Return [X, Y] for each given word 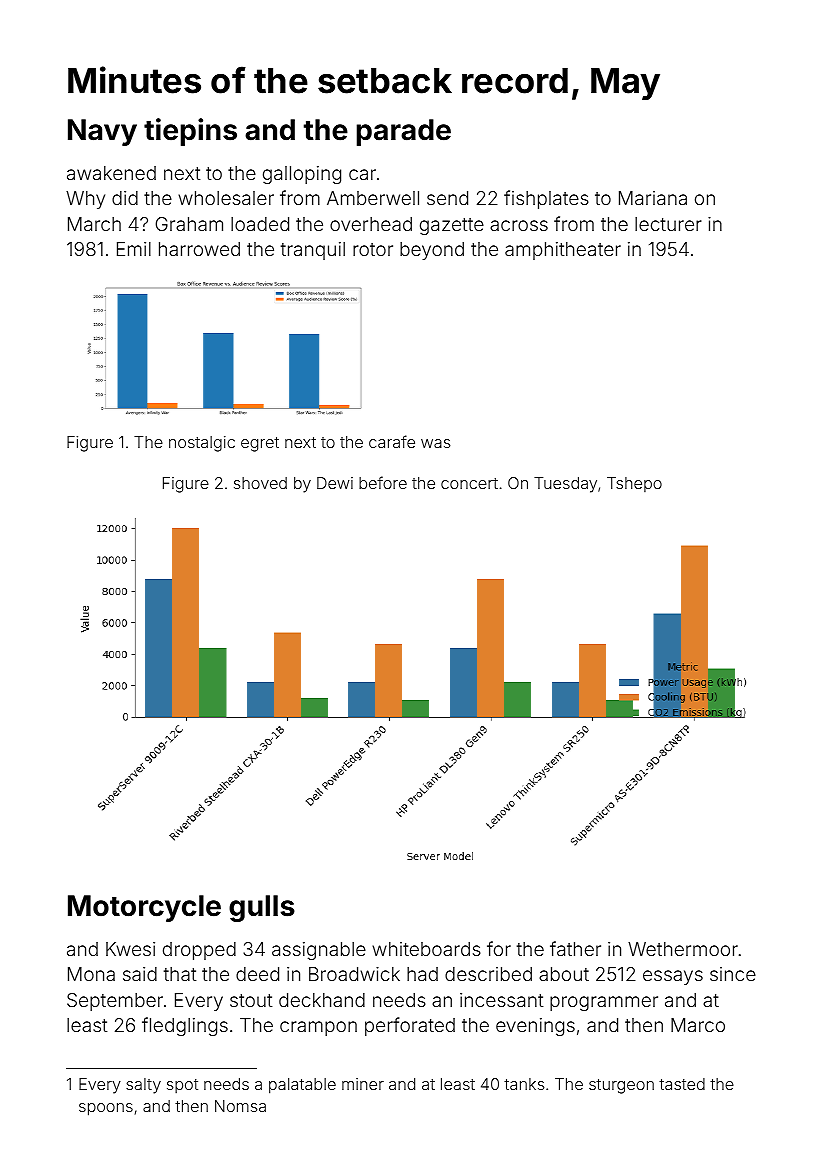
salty [143, 1086]
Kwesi [130, 949]
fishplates [546, 199]
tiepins [190, 132]
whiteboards [426, 949]
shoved [260, 483]
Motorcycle [144, 908]
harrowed [199, 249]
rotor [373, 249]
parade [404, 132]
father [575, 948]
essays [673, 977]
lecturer [668, 224]
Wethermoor [683, 949]
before [383, 482]
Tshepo [634, 484]
